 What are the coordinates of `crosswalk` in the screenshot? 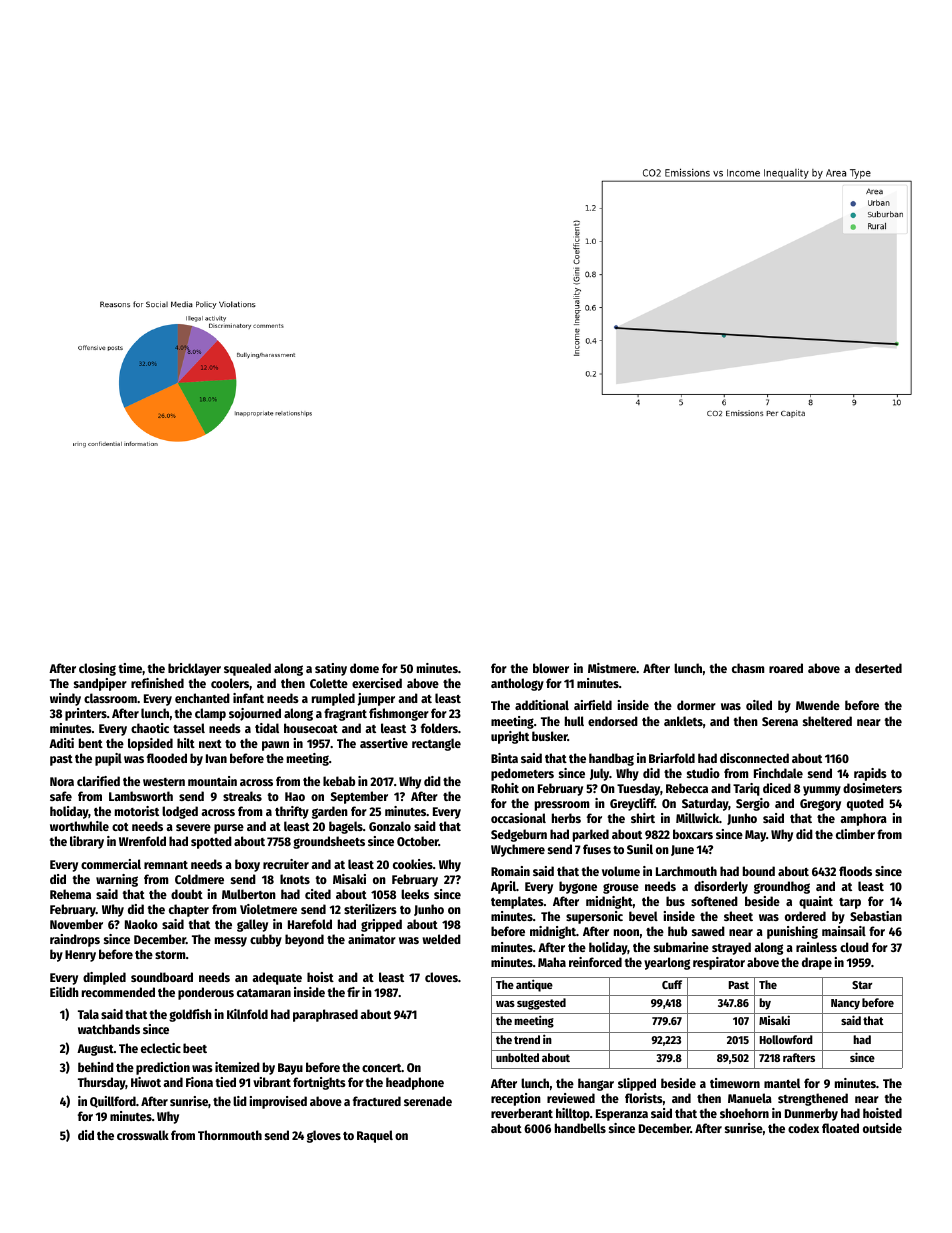 It's located at (143, 1135).
